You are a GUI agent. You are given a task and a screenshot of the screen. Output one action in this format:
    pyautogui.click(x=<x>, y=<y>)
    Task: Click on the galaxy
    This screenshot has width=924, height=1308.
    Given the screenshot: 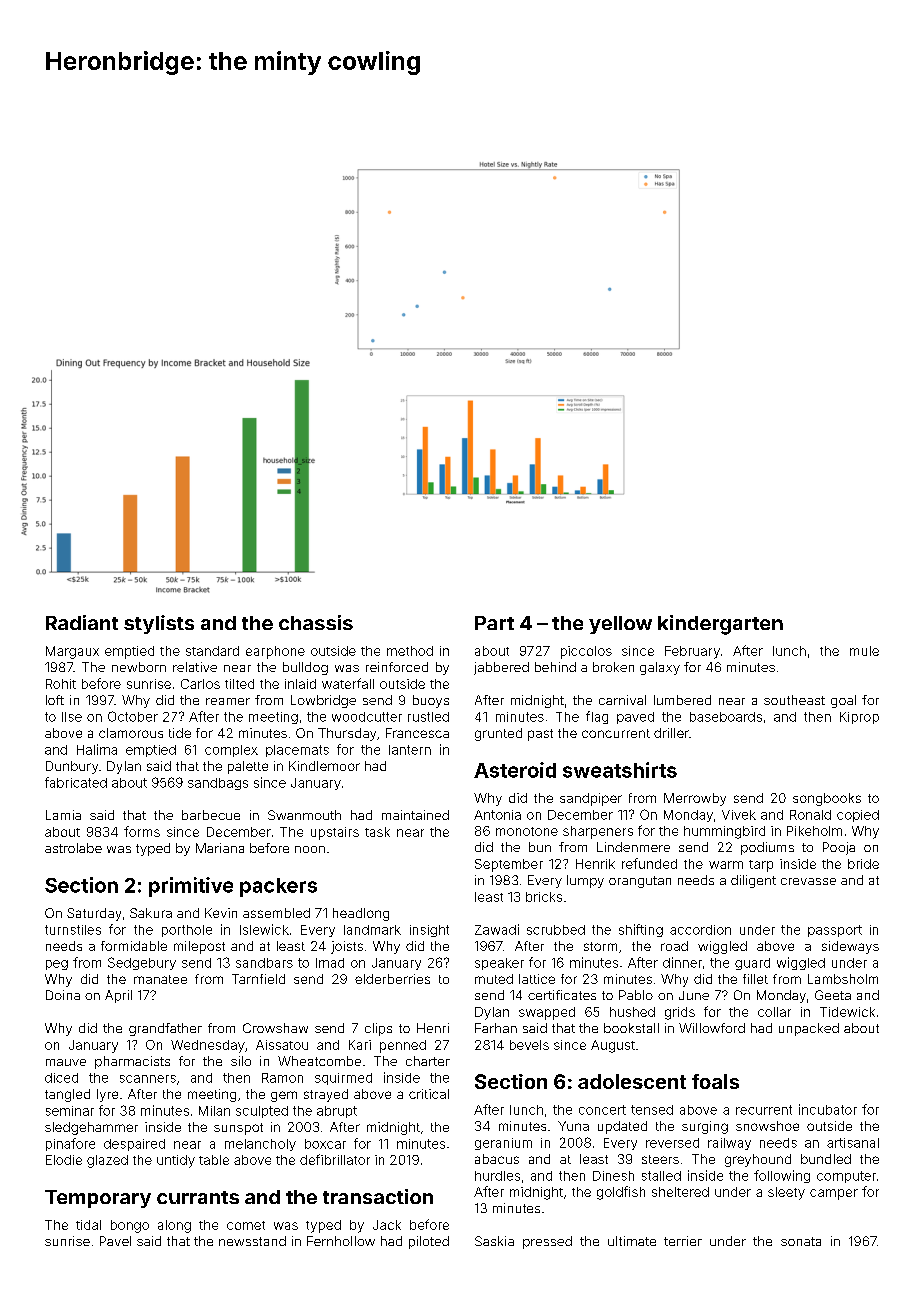 What is the action you would take?
    pyautogui.click(x=660, y=668)
